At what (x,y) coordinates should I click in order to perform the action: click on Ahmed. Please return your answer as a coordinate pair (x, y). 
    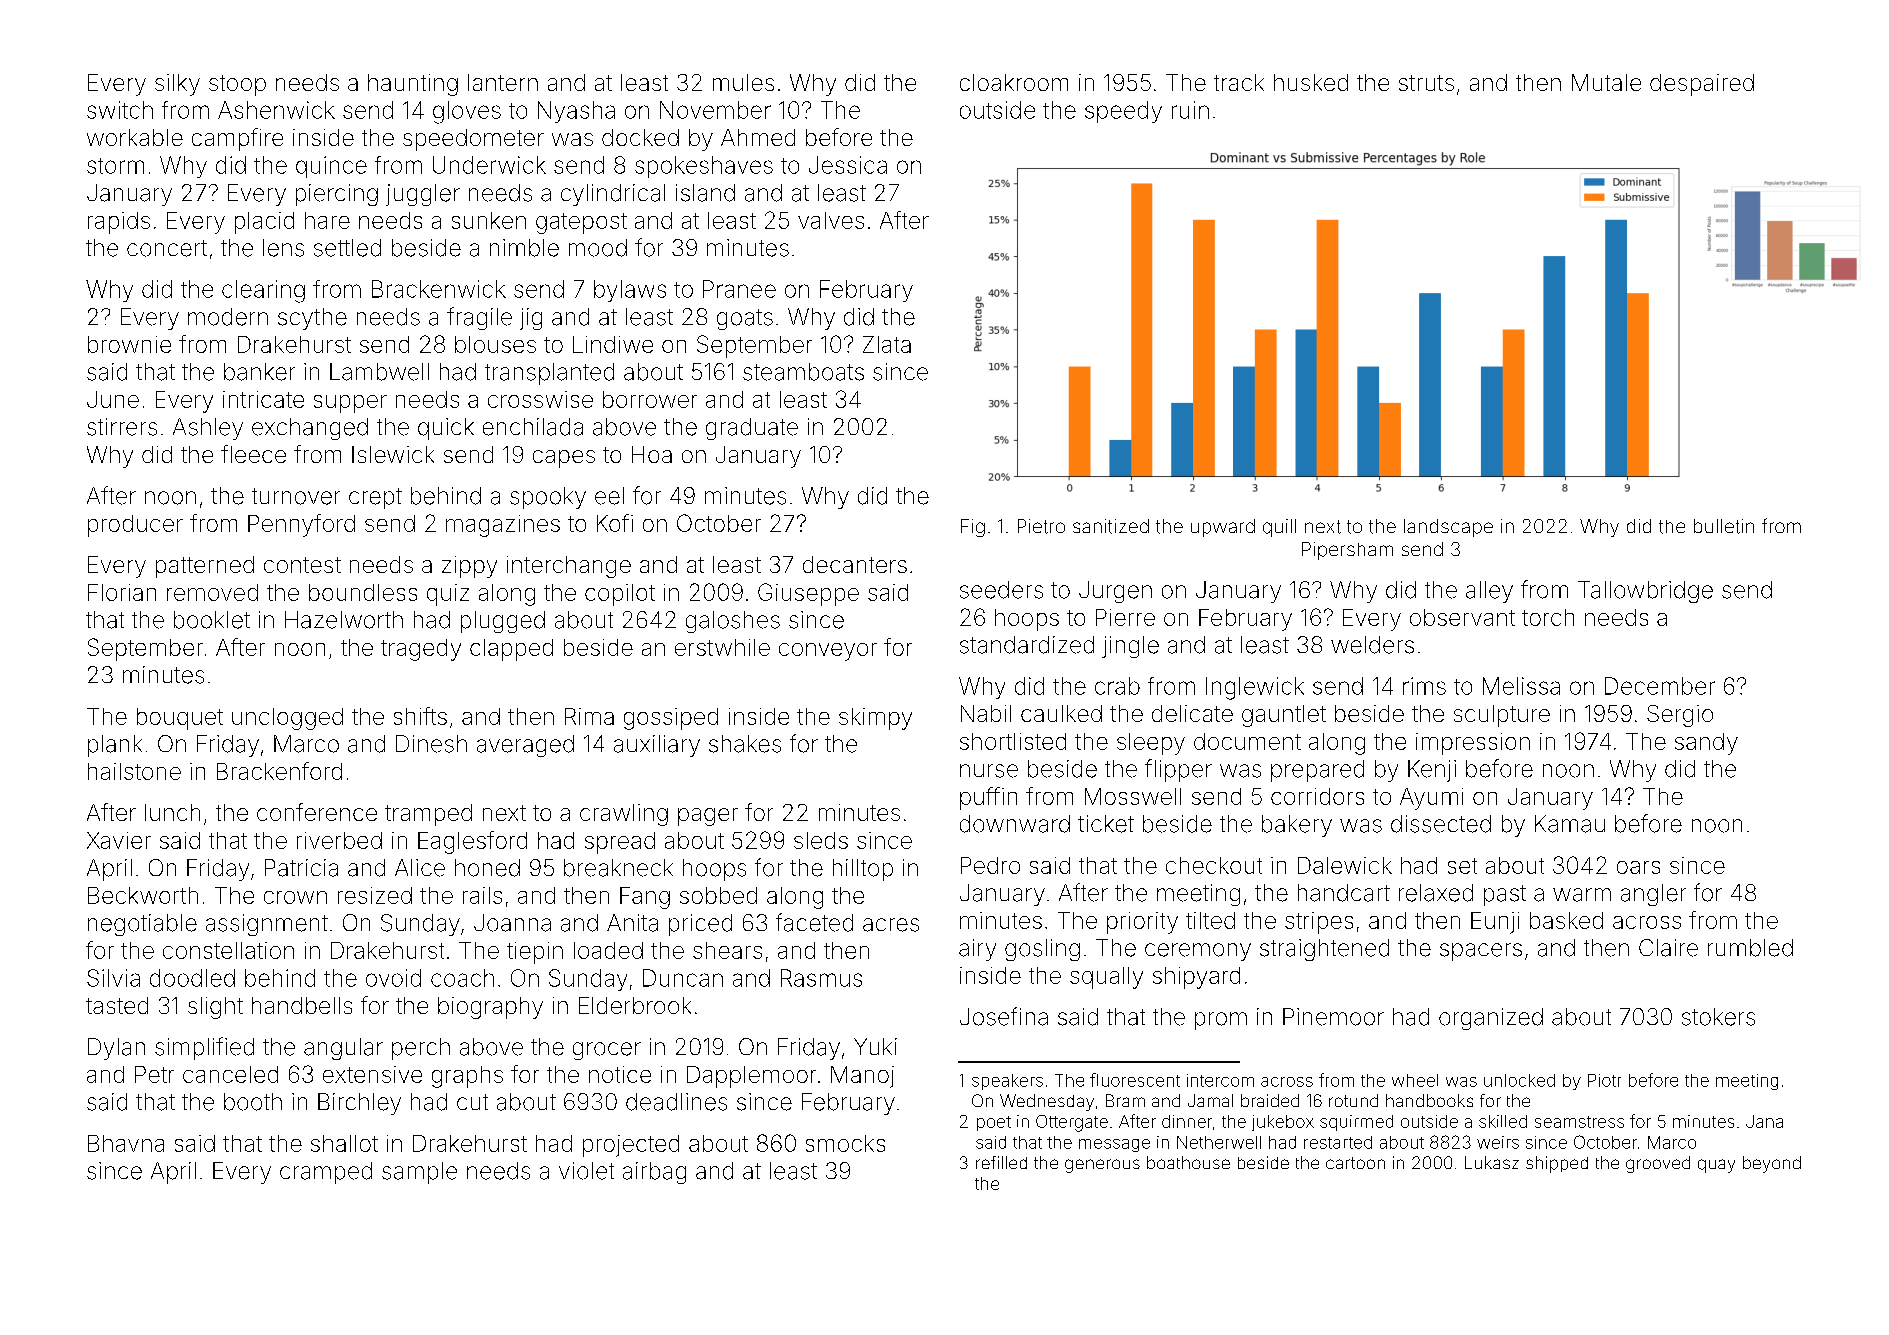
    Looking at the image, I should click on (758, 137).
